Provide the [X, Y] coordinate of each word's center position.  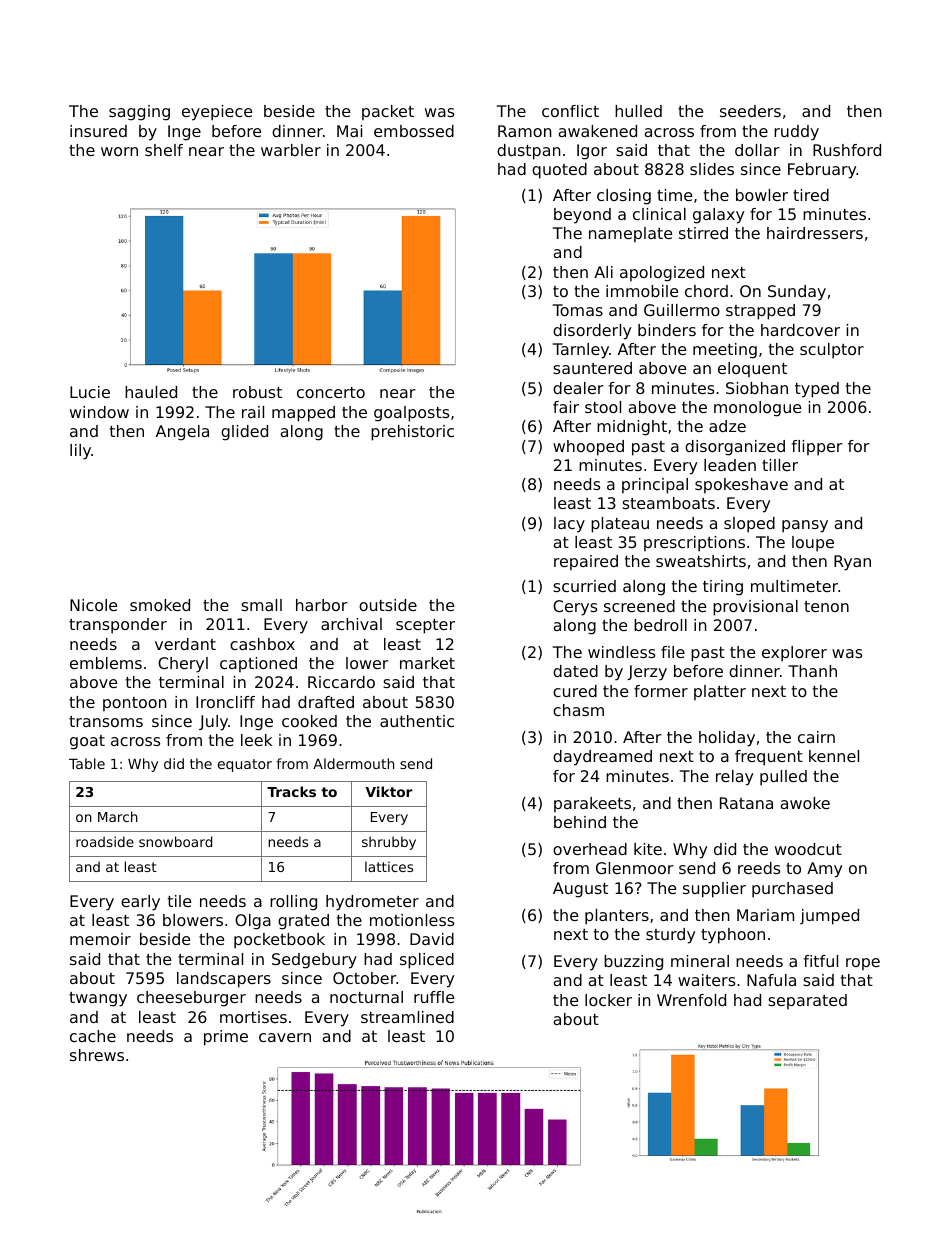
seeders [750, 111]
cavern [285, 1037]
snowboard [175, 841]
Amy [824, 870]
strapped [760, 312]
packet [388, 112]
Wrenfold [691, 1000]
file [673, 652]
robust [257, 392]
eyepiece [217, 113]
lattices [389, 866]
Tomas [578, 310]
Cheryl [183, 665]
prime [226, 1038]
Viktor [388, 791]
